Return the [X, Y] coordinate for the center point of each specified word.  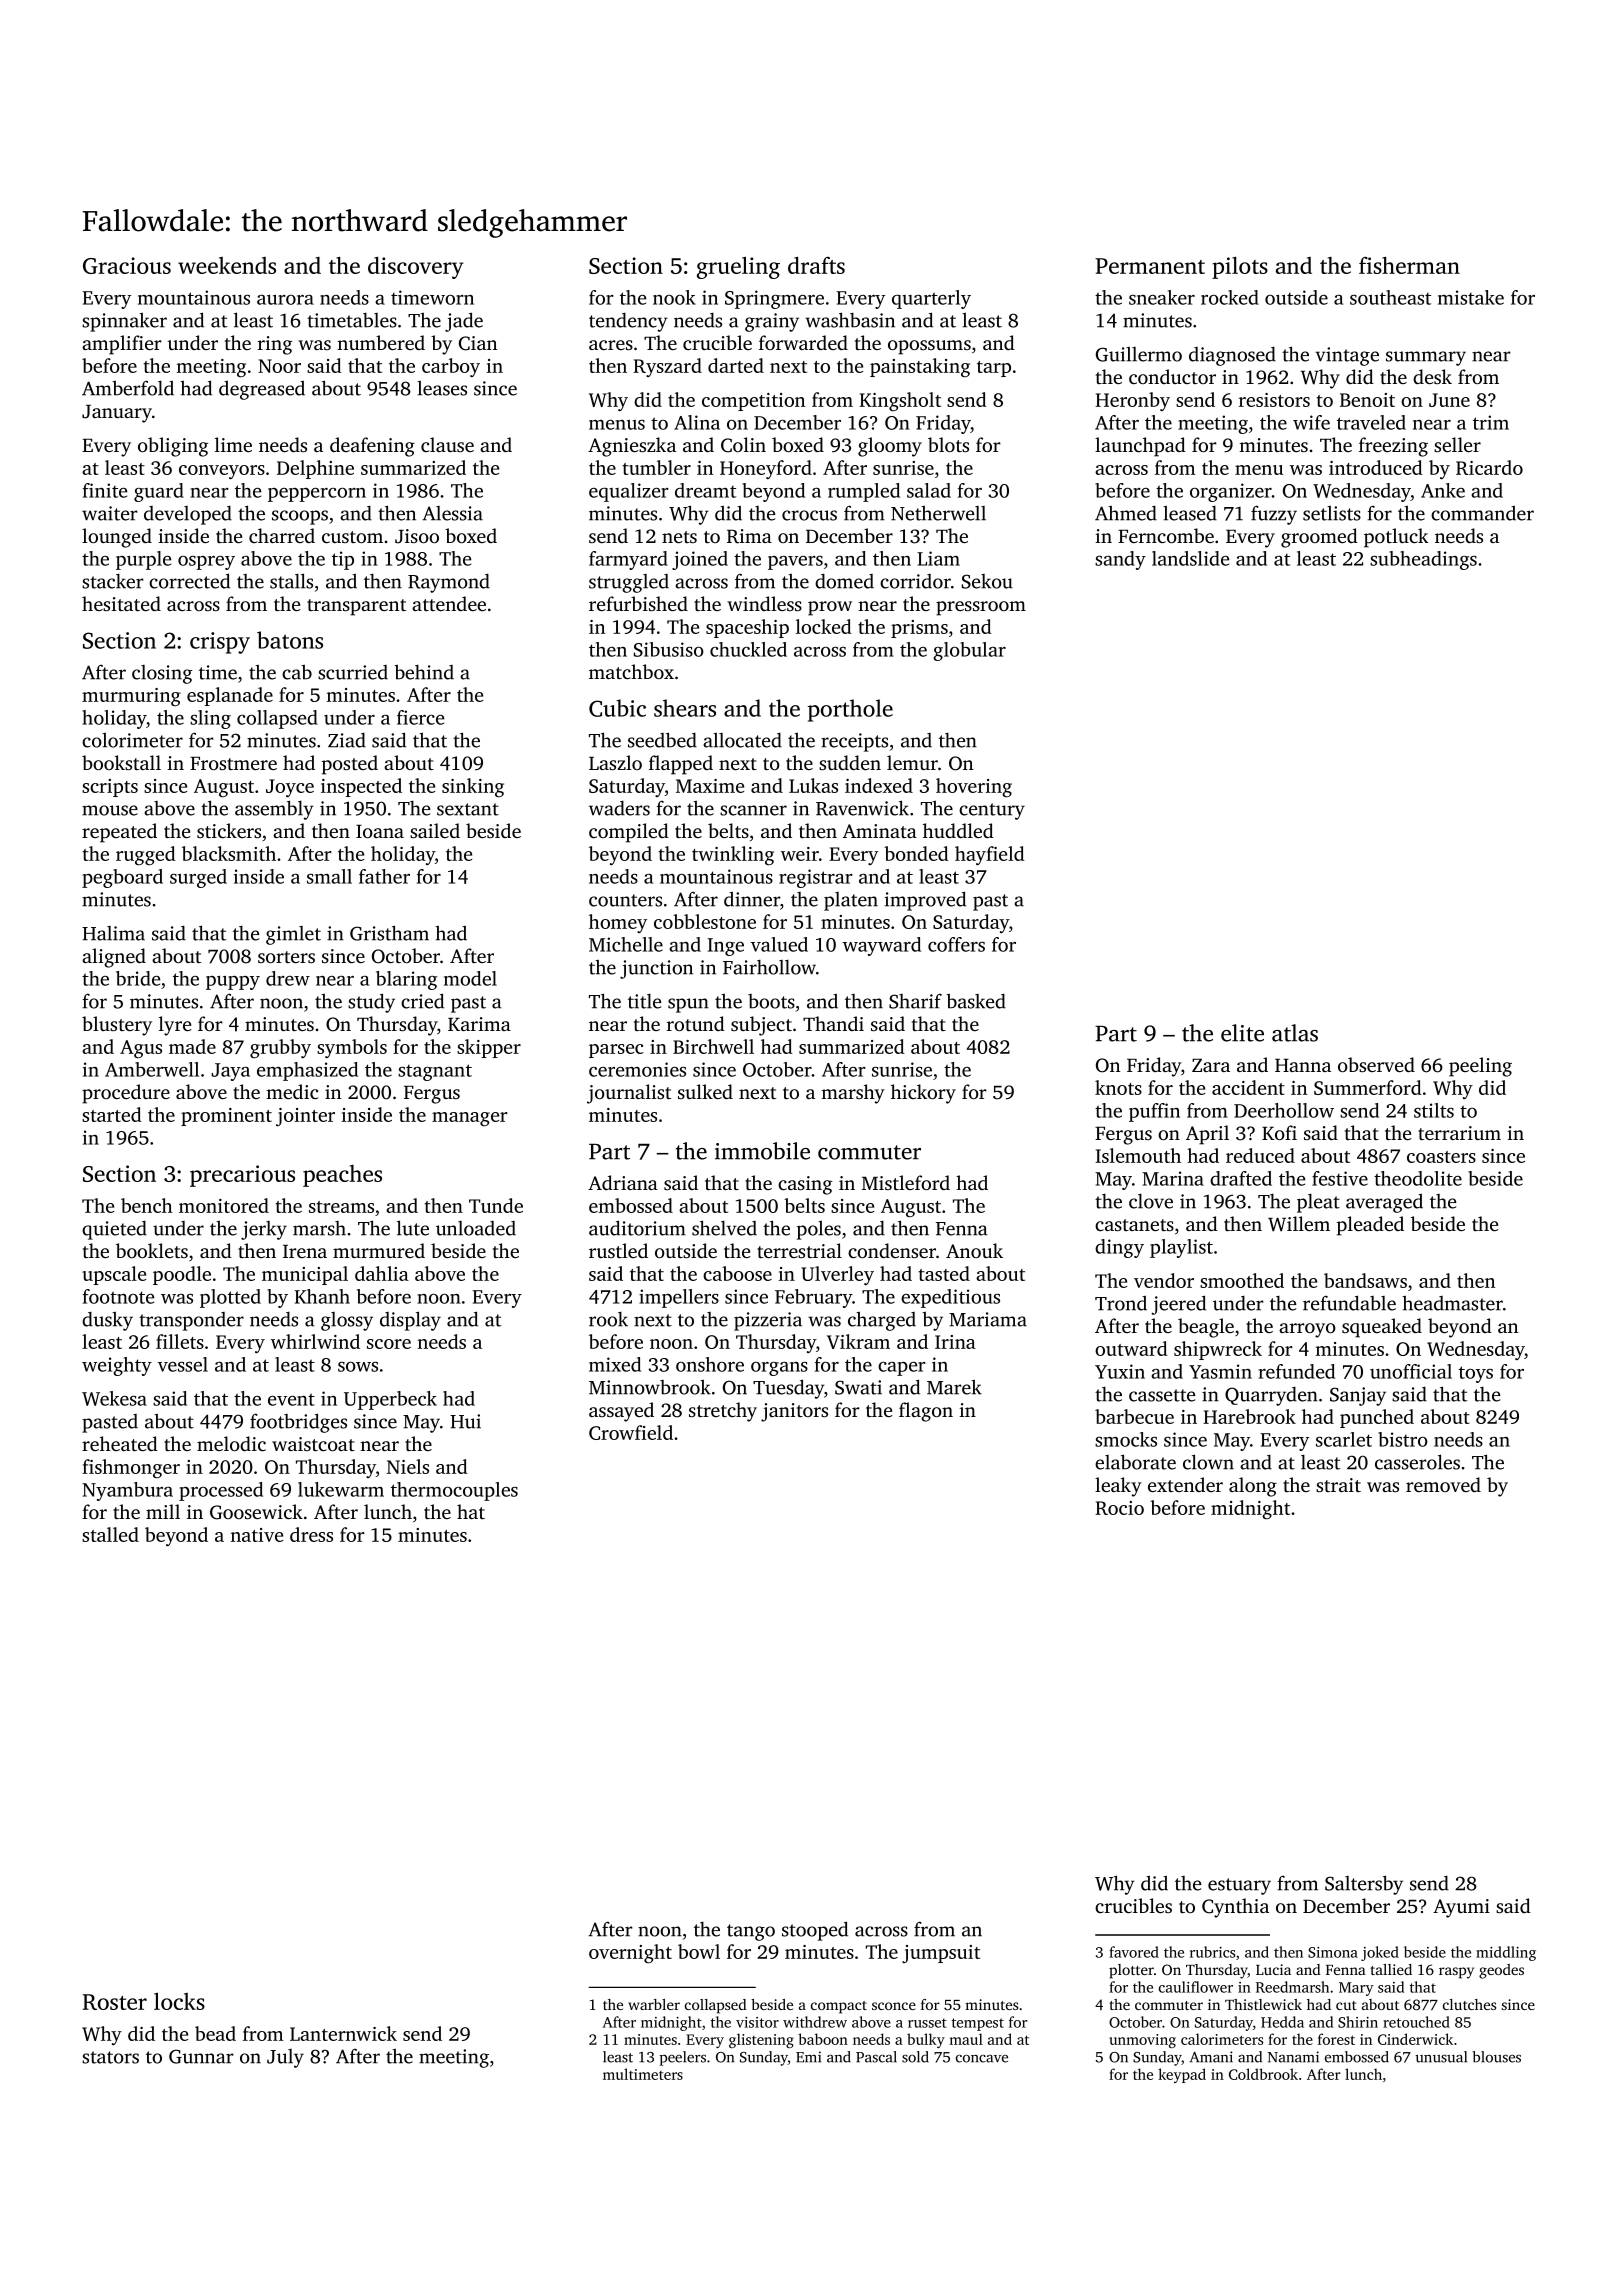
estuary [1239, 1886]
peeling [1480, 1067]
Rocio [1119, 1508]
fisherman [1409, 265]
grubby [280, 1049]
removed [1443, 1484]
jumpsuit [941, 1954]
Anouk [974, 1250]
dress [311, 1534]
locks [179, 2001]
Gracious [127, 265]
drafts [816, 265]
